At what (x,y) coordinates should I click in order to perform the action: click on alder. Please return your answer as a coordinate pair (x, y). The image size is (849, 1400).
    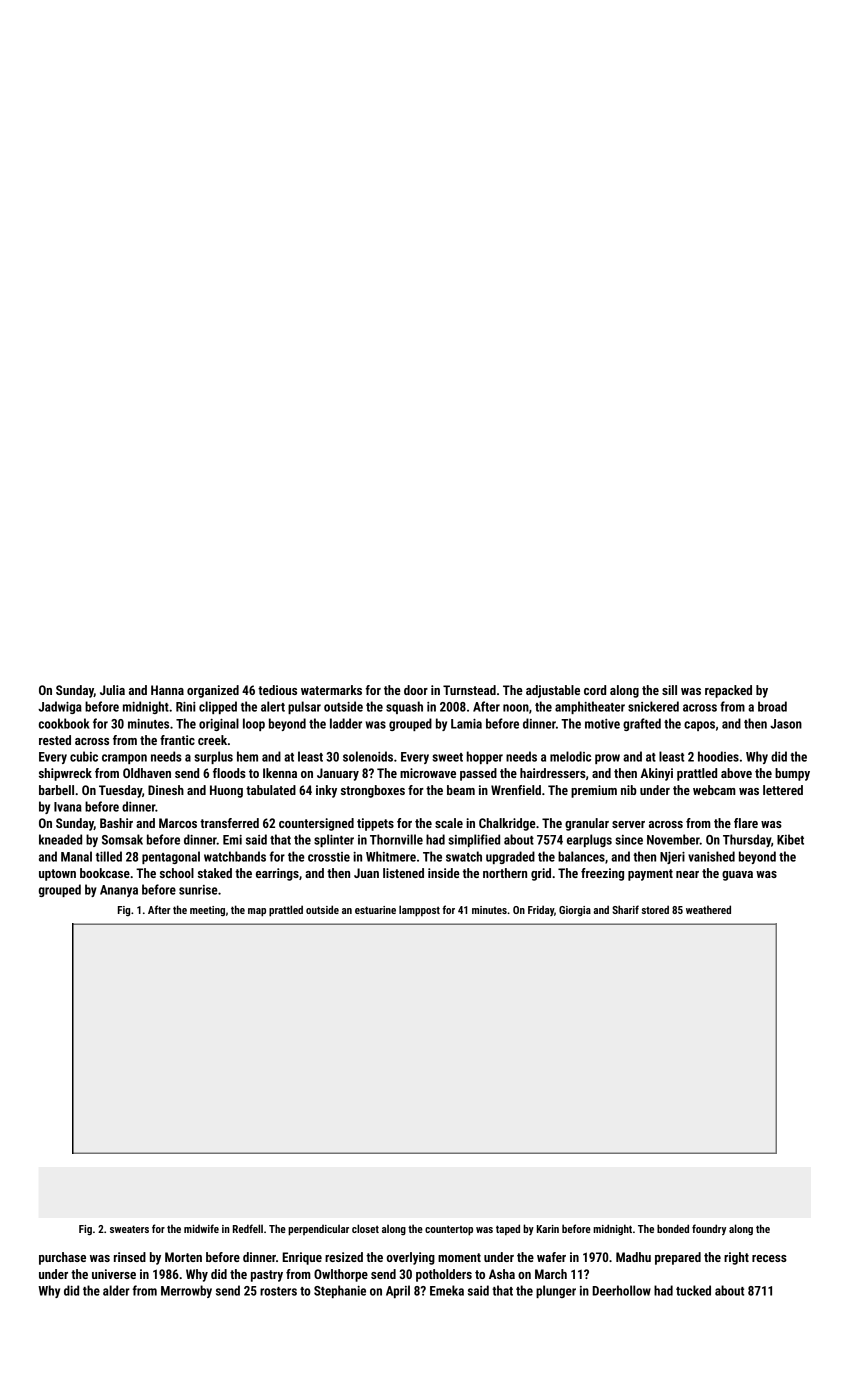
    Looking at the image, I should click on (116, 1290).
